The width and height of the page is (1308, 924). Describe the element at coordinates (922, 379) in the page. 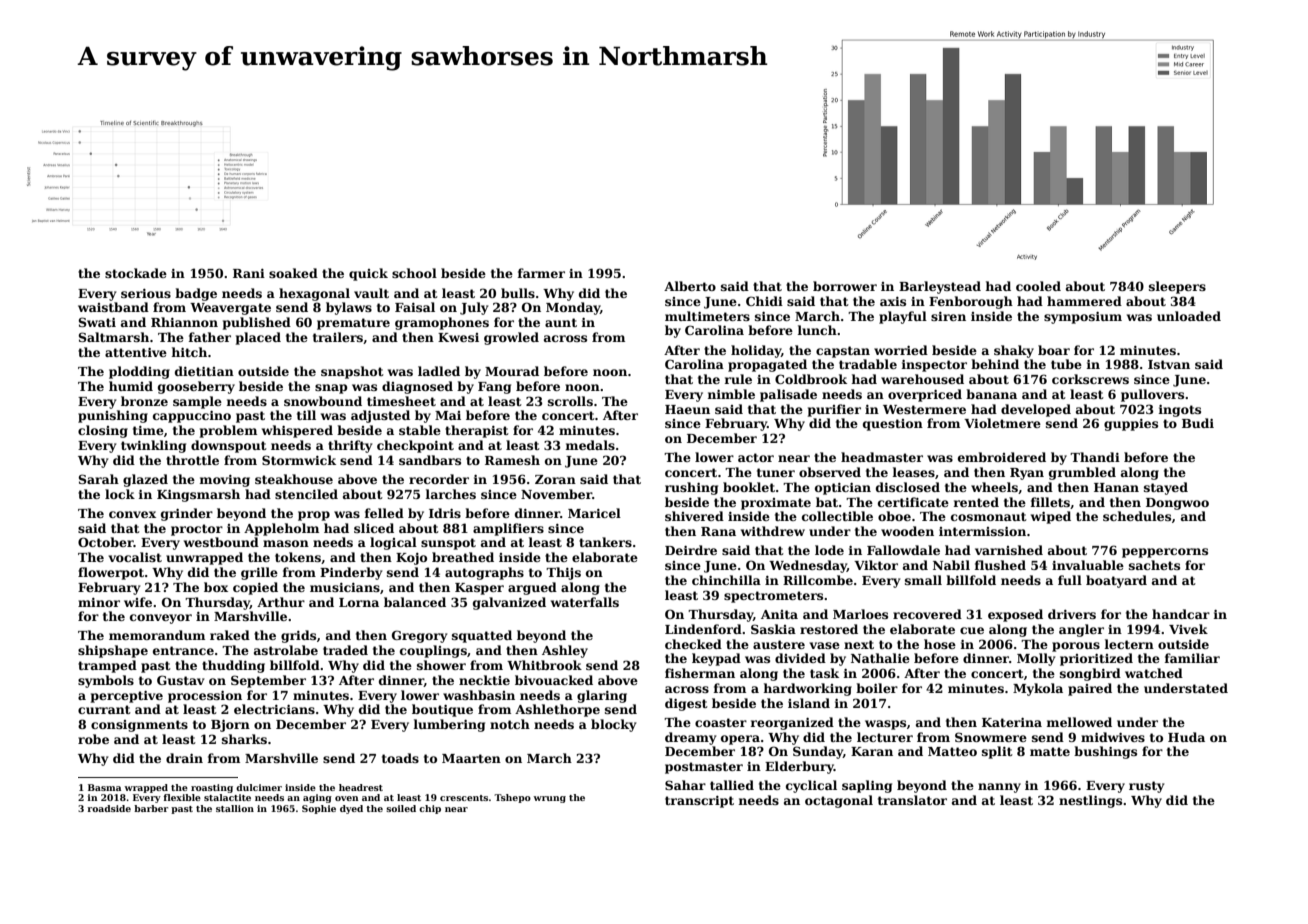

I see `warehoused` at that location.
